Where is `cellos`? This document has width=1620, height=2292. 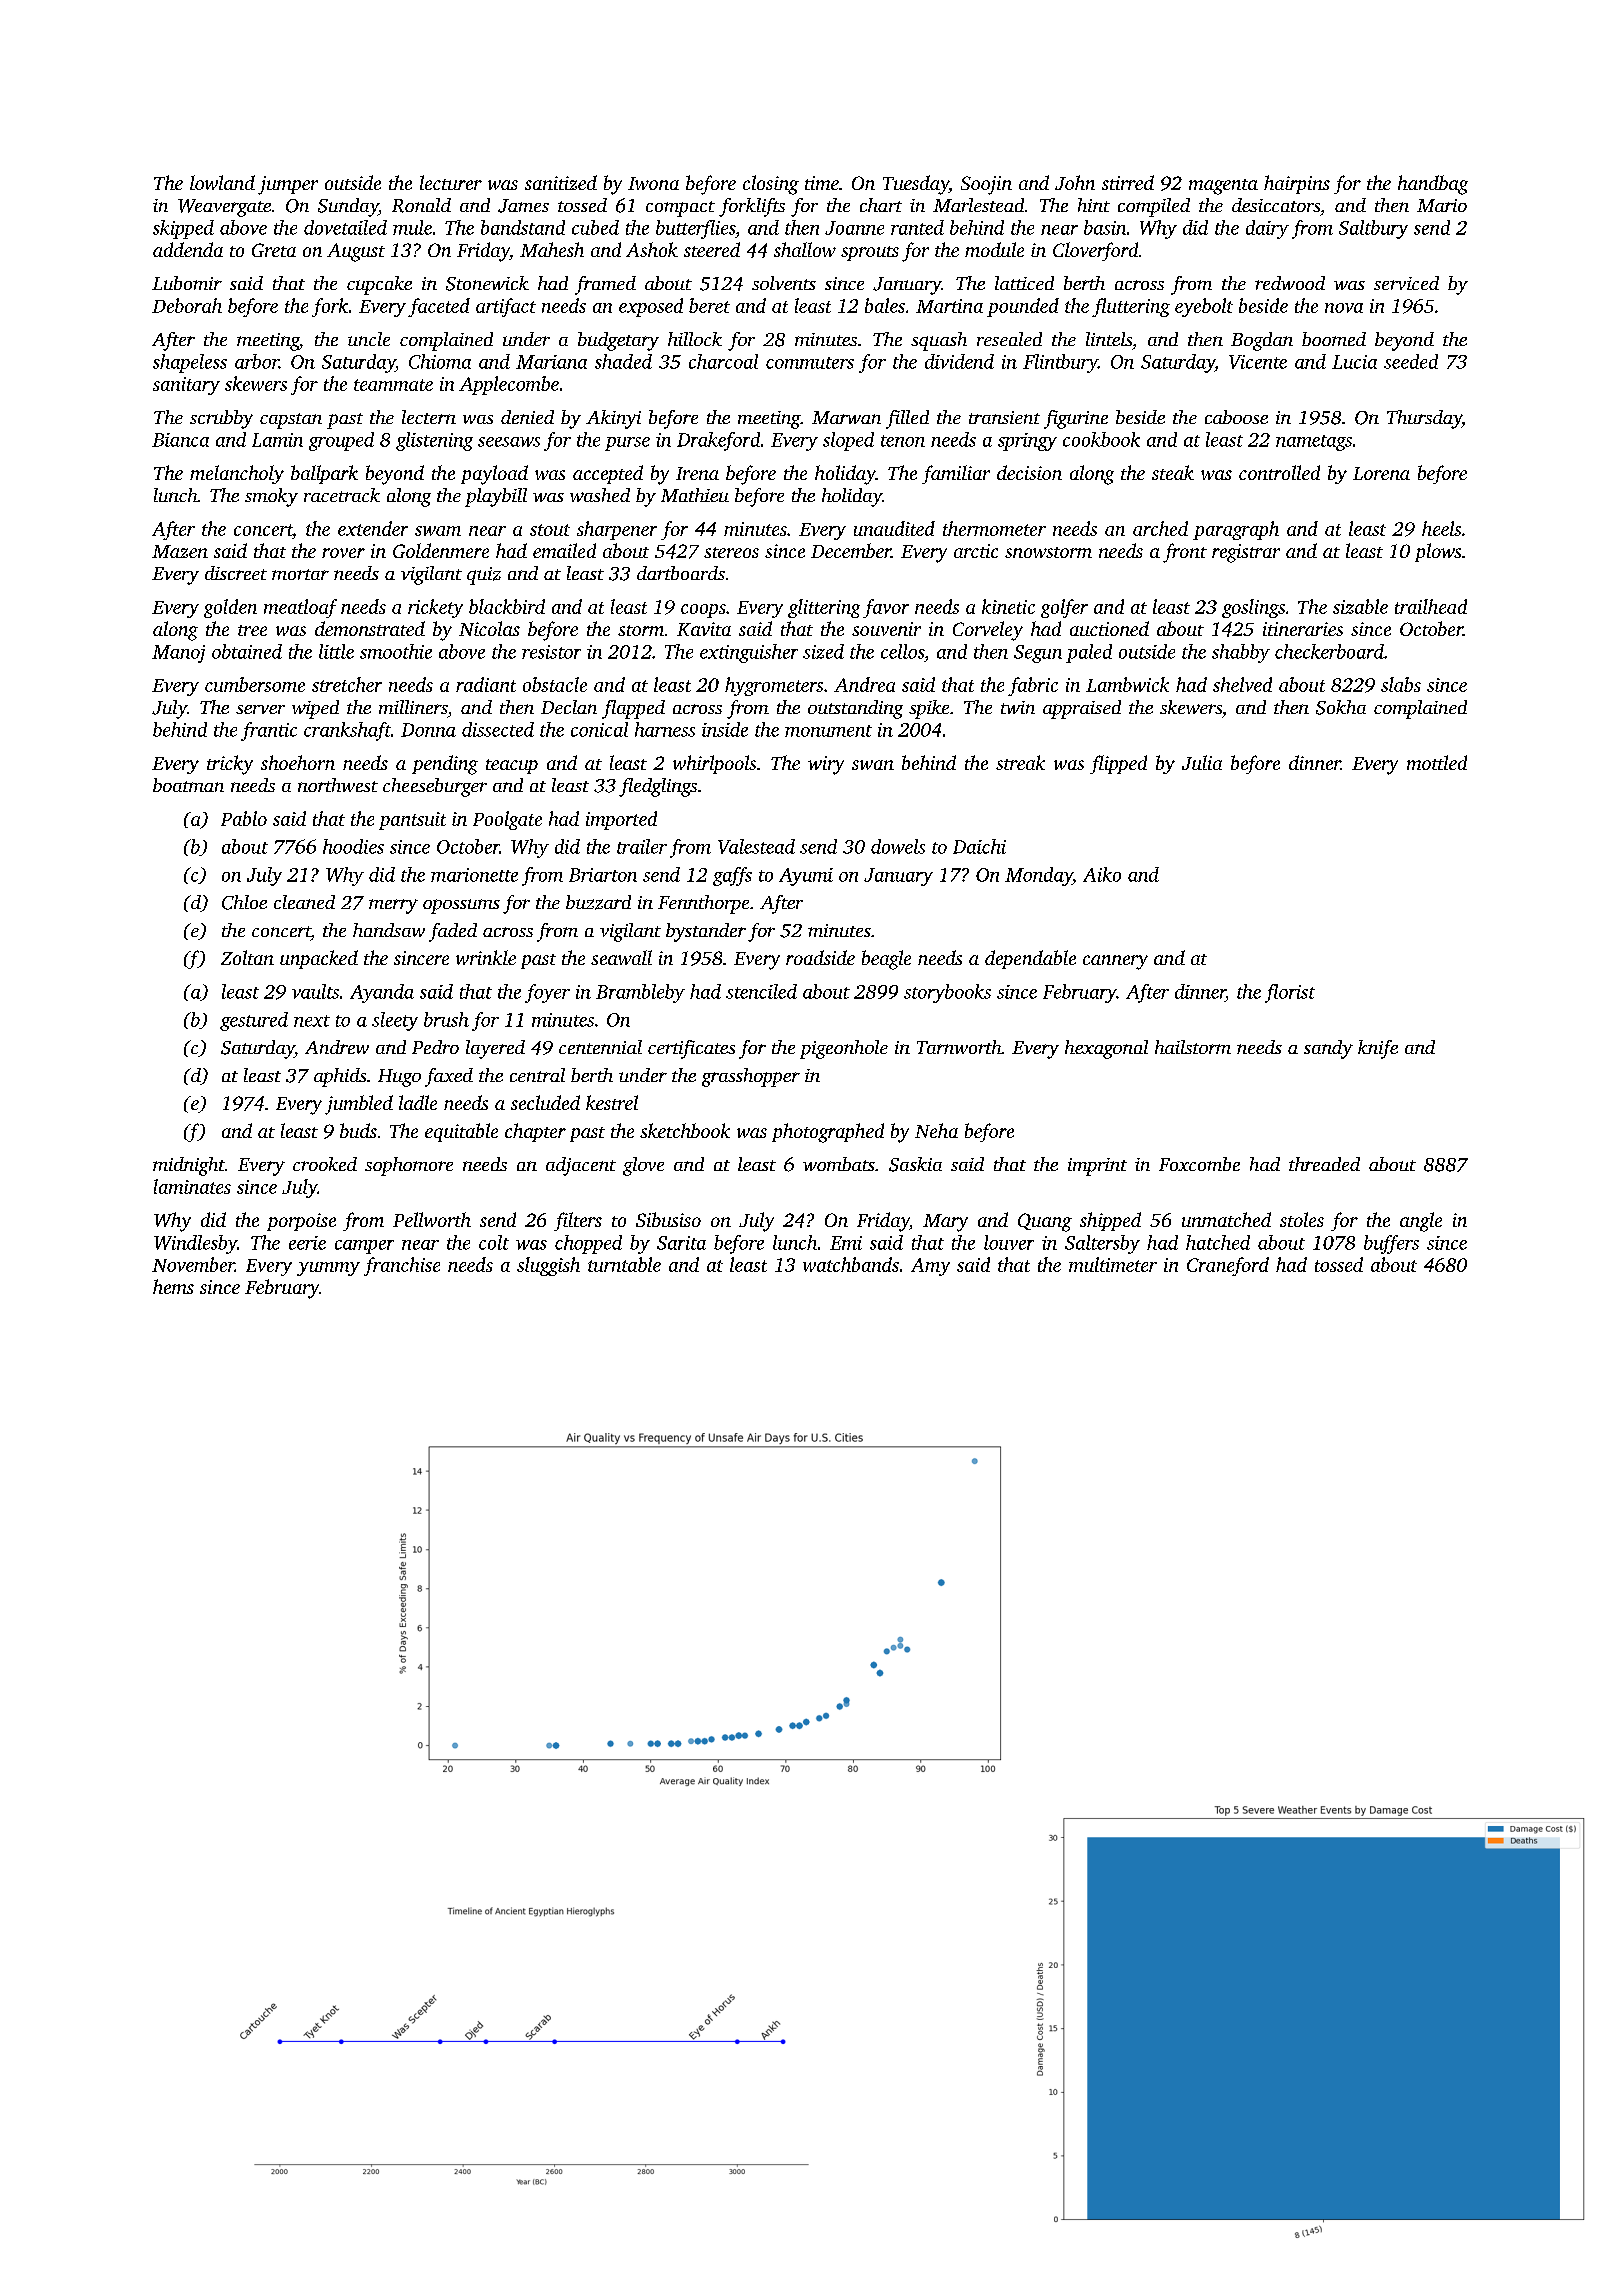 cellos is located at coordinates (902, 651).
